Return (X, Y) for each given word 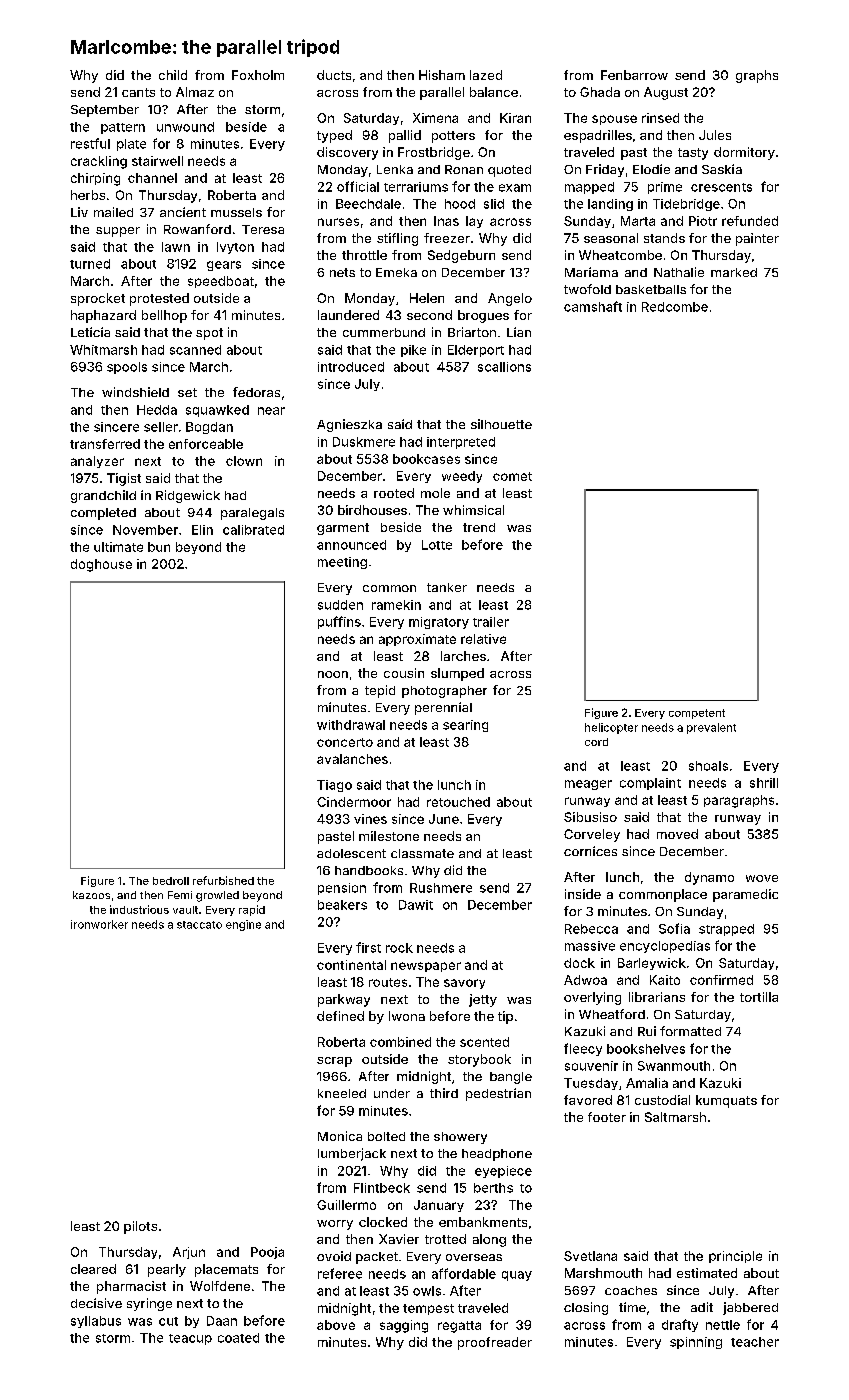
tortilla (759, 997)
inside (583, 894)
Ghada (600, 92)
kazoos (91, 895)
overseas (474, 1257)
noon (333, 674)
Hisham (442, 75)
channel (152, 178)
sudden (340, 605)
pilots (140, 1227)
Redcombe (675, 307)
